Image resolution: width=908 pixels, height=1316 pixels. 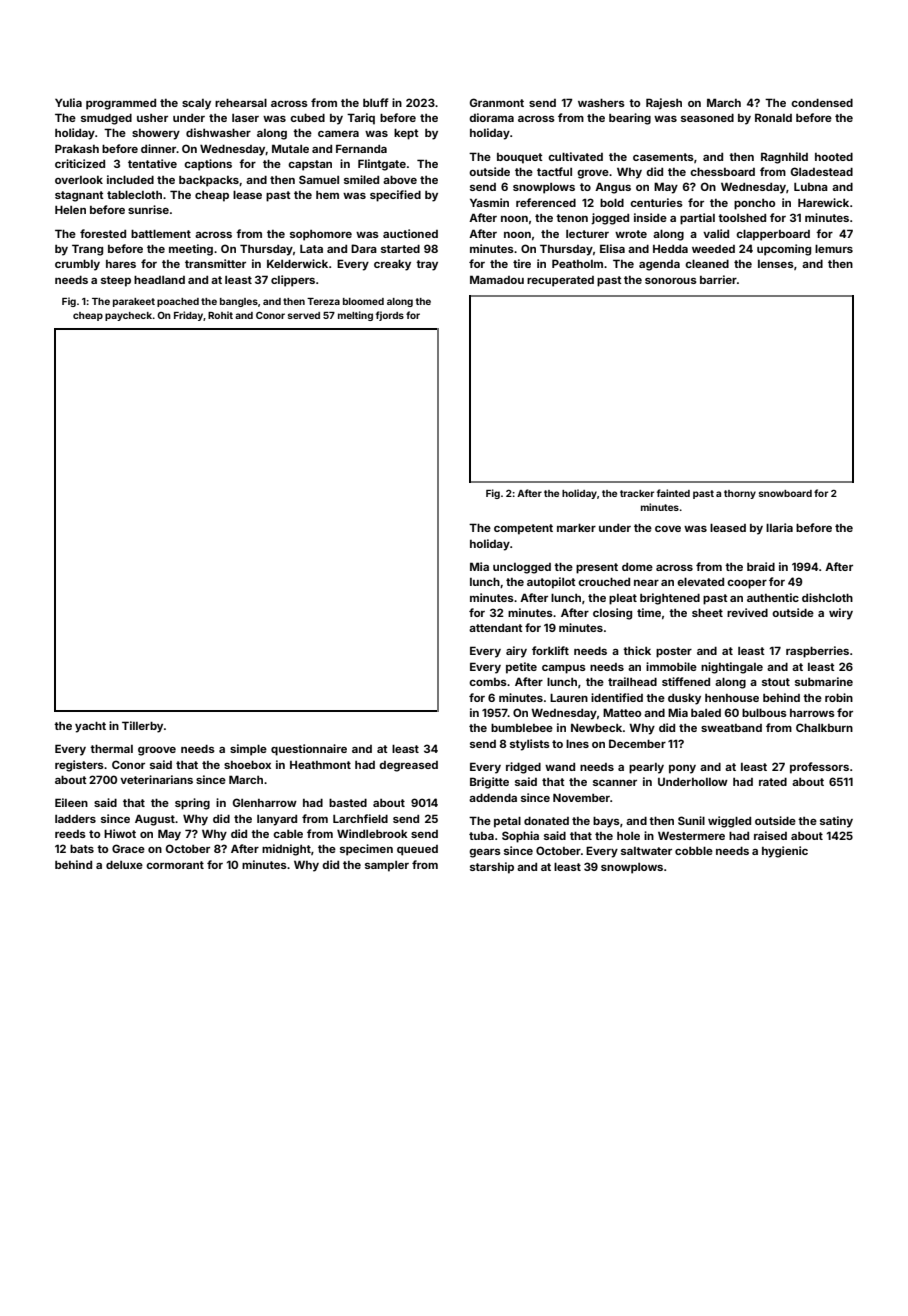 What do you see at coordinates (785, 493) in the screenshot?
I see `snowboard` at bounding box center [785, 493].
